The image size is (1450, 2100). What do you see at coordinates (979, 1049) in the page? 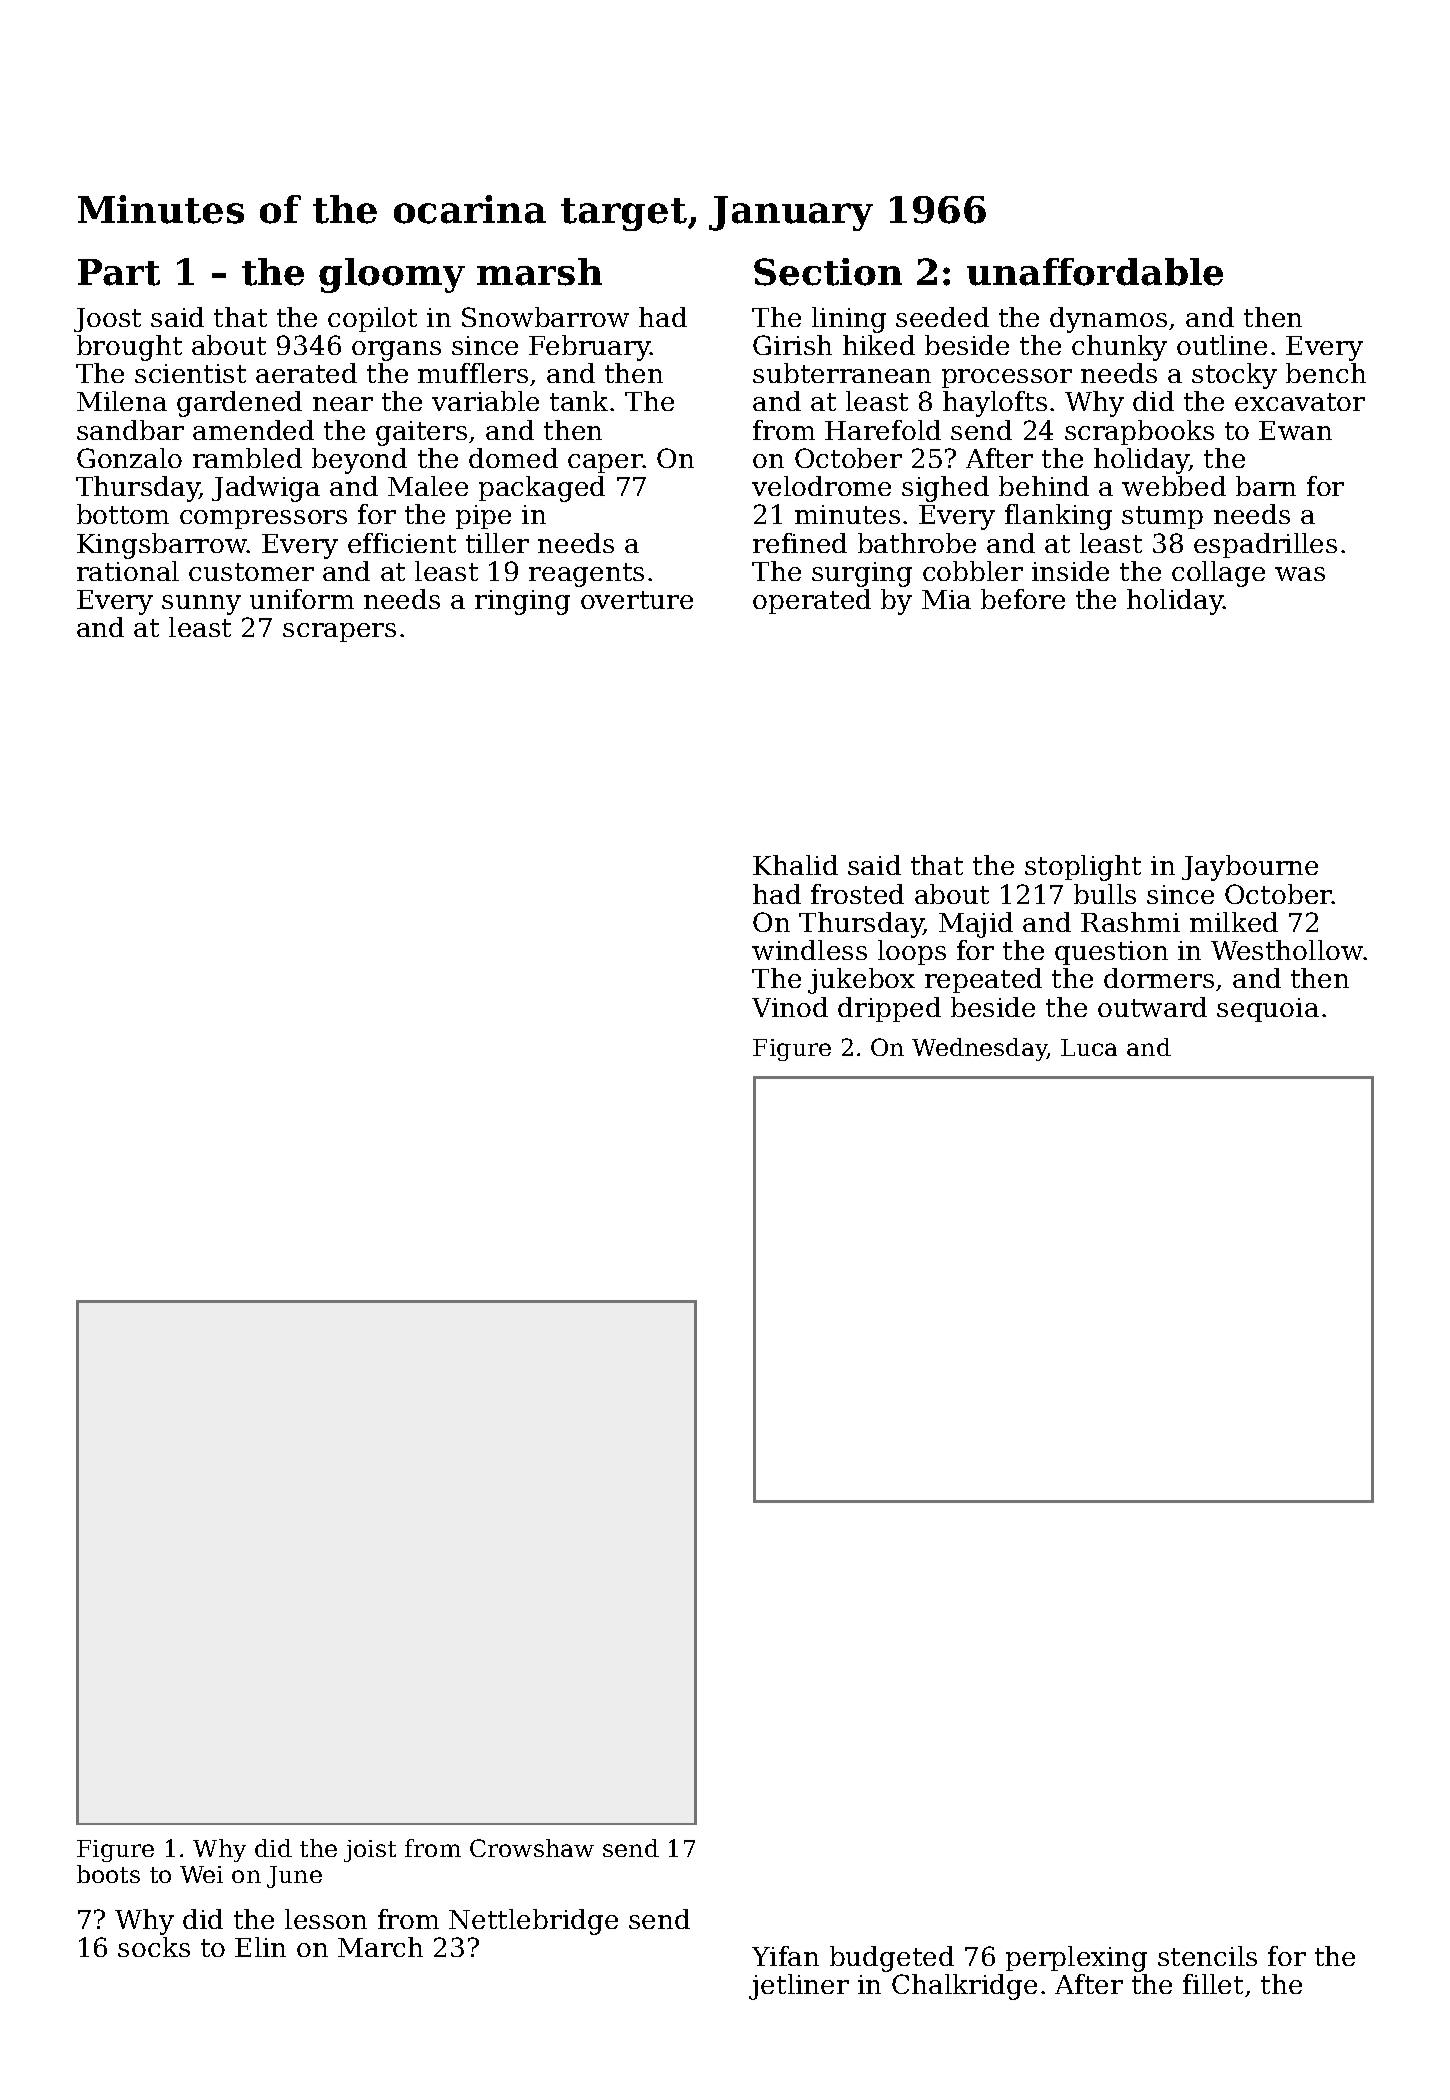
I see `Wednesday` at bounding box center [979, 1049].
